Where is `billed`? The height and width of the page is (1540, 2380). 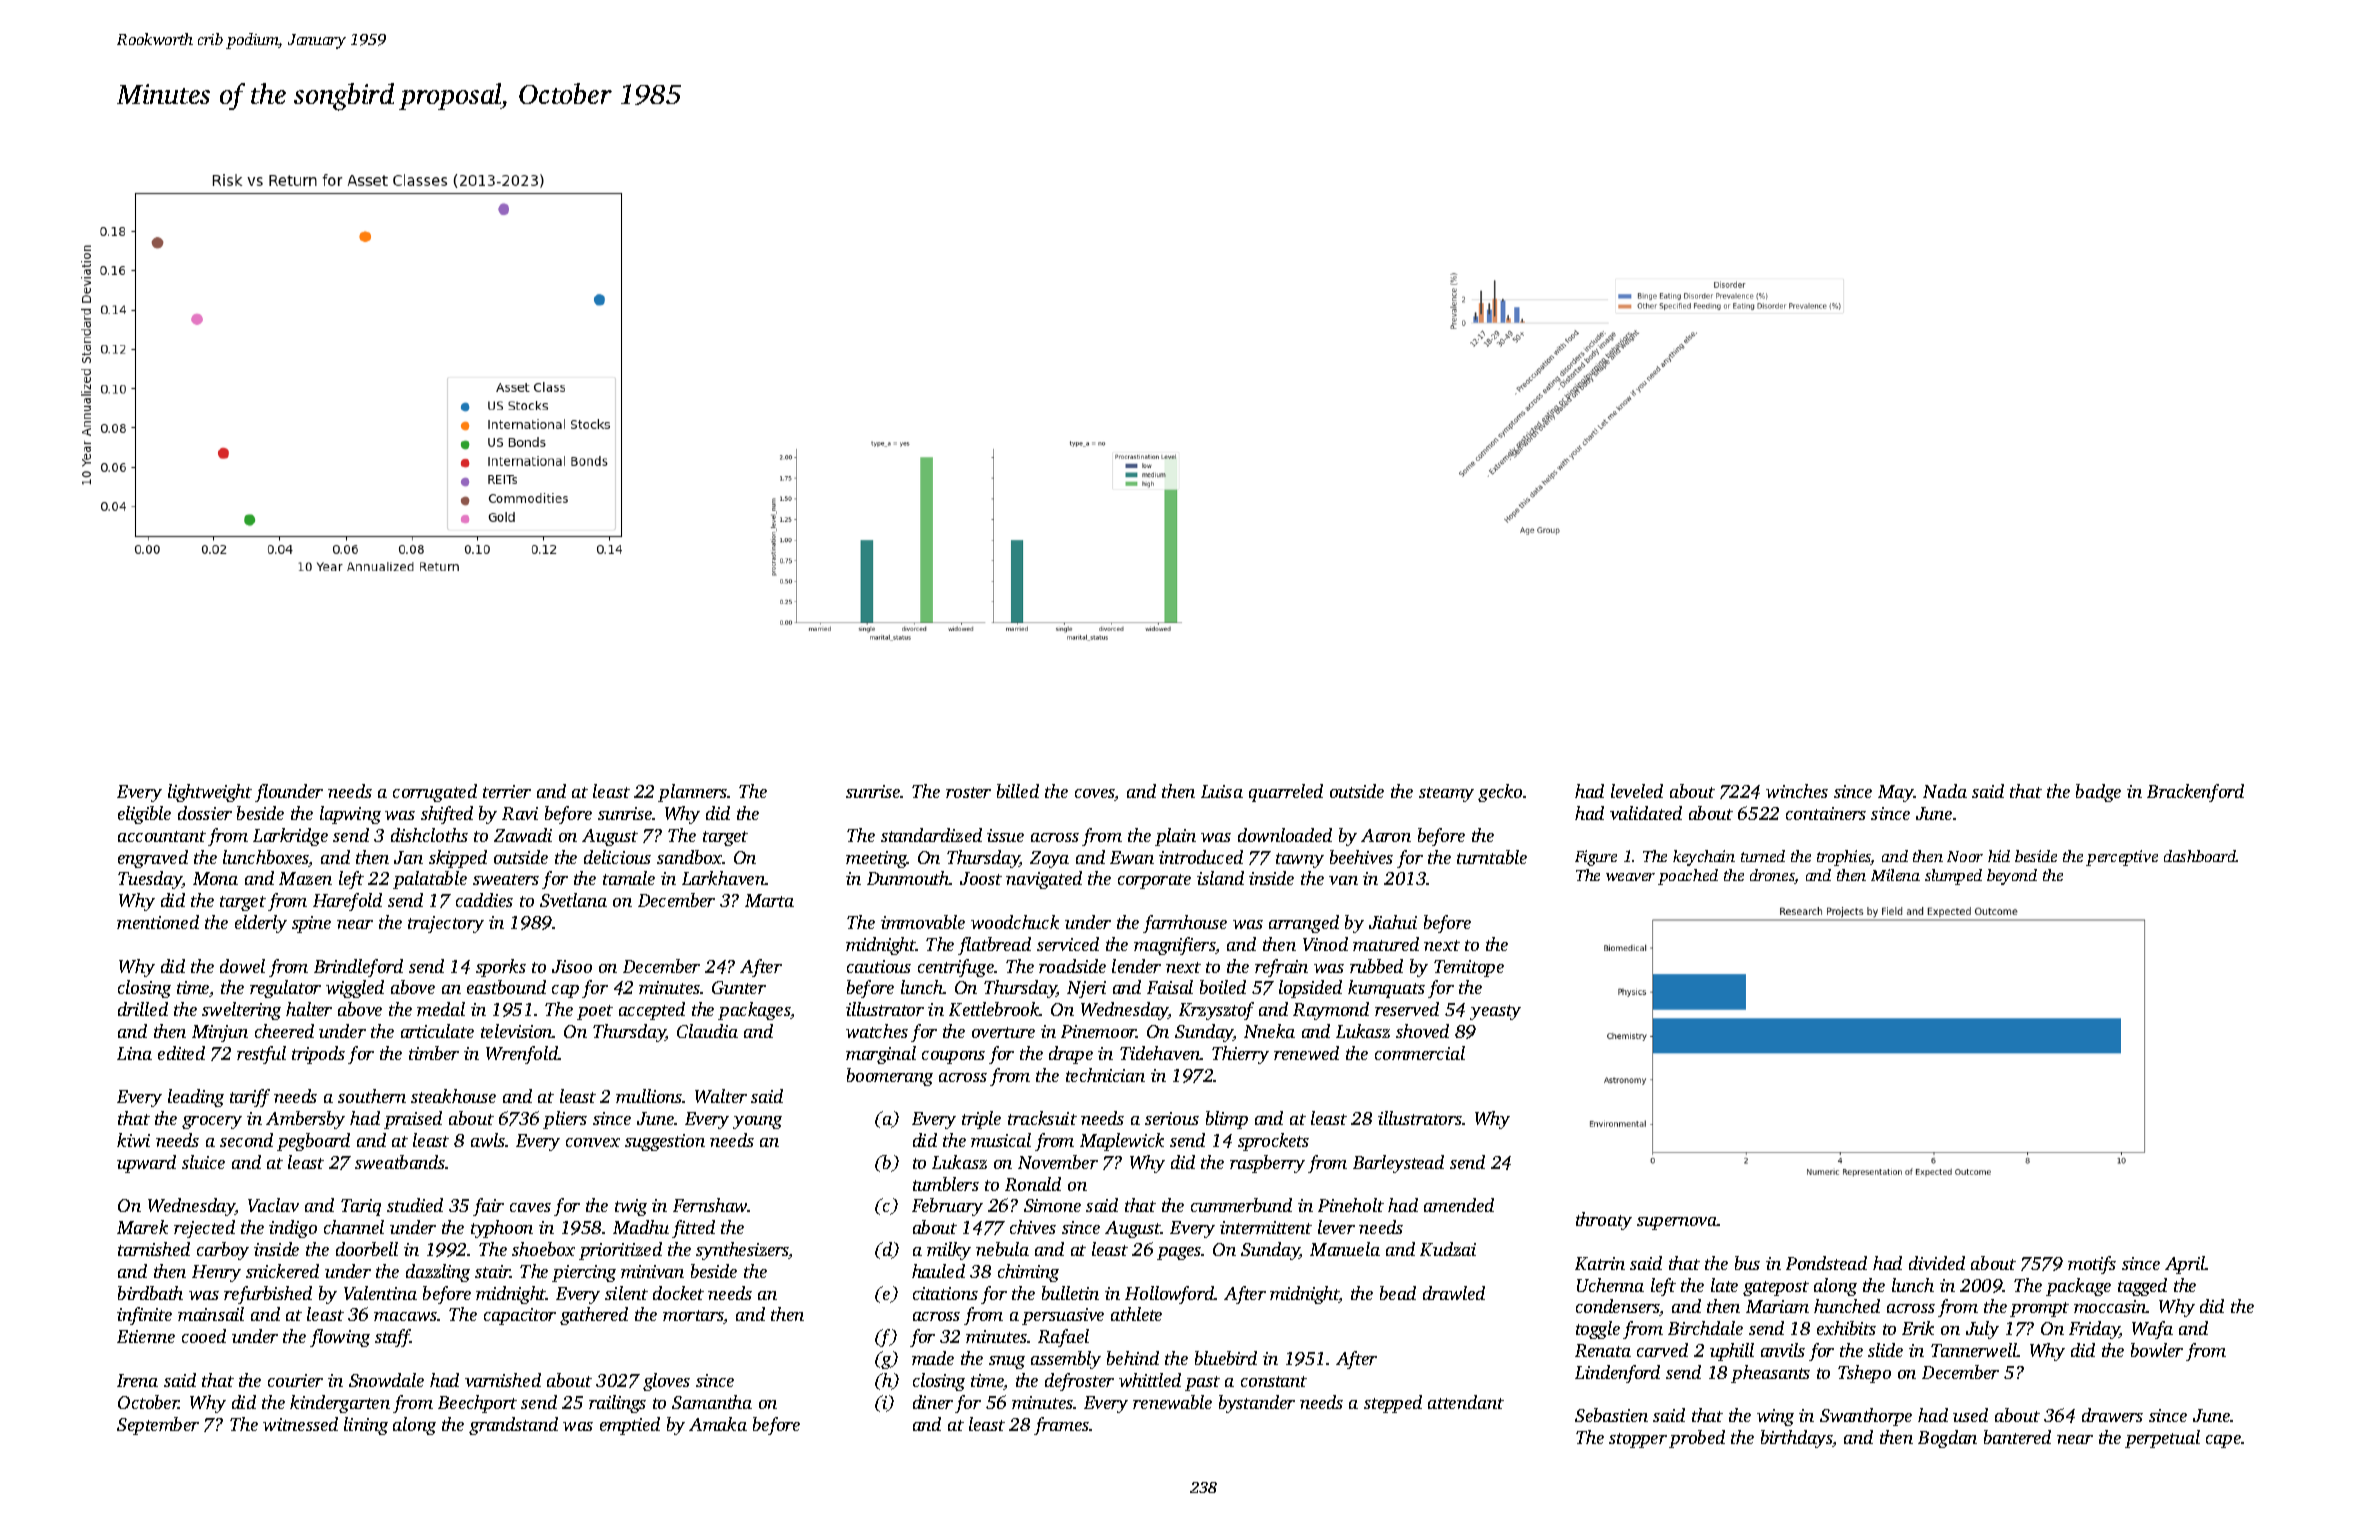
billed is located at coordinates (1018, 791).
